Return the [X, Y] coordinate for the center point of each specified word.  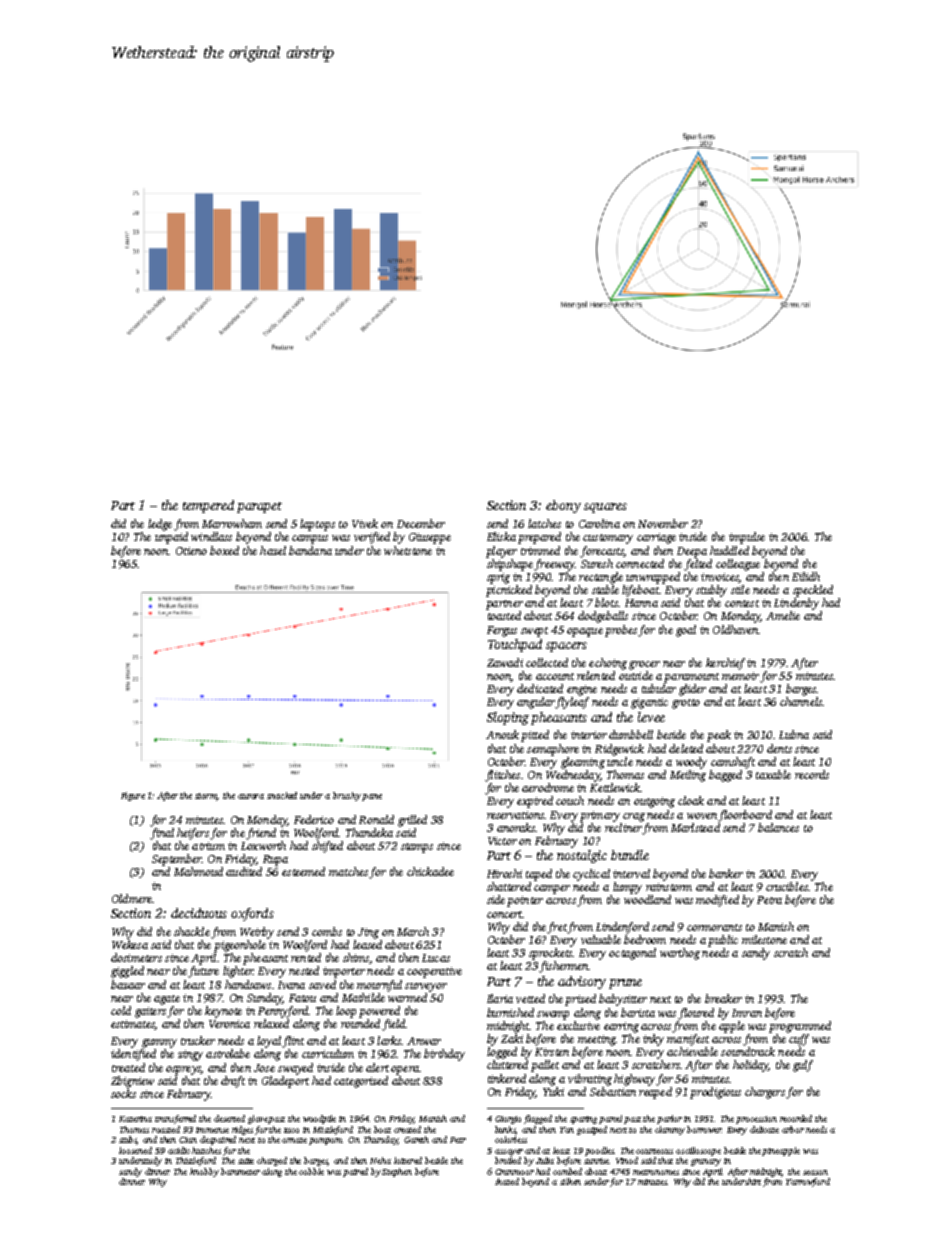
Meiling [688, 776]
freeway [554, 565]
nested [304, 970]
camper [552, 889]
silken [570, 1181]
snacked [282, 795]
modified [717, 901]
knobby [204, 1172]
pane [372, 797]
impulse [747, 538]
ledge [160, 525]
